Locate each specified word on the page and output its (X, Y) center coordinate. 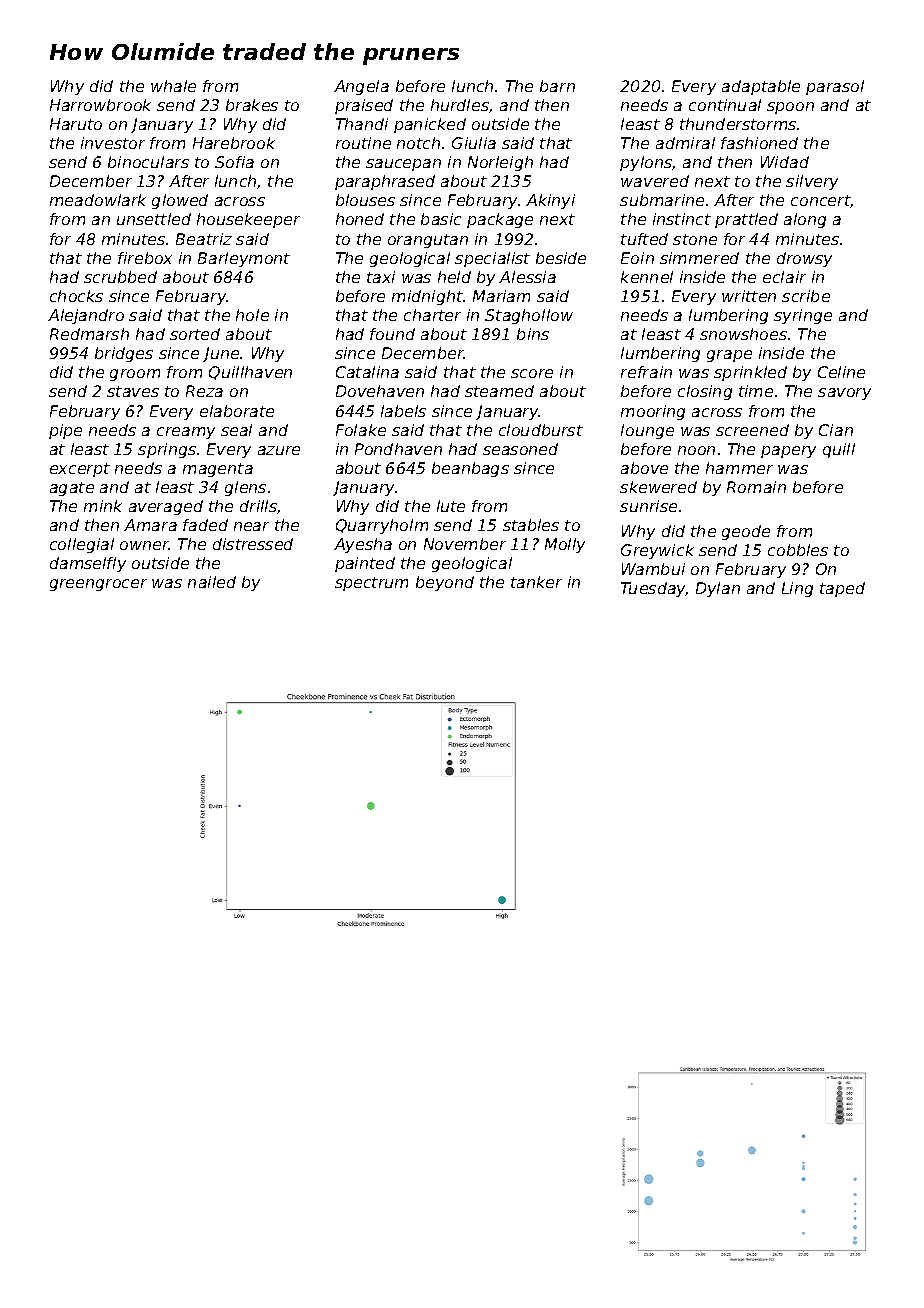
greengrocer (98, 585)
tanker (536, 582)
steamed (499, 391)
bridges (124, 354)
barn (557, 86)
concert (821, 201)
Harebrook (234, 143)
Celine (841, 372)
